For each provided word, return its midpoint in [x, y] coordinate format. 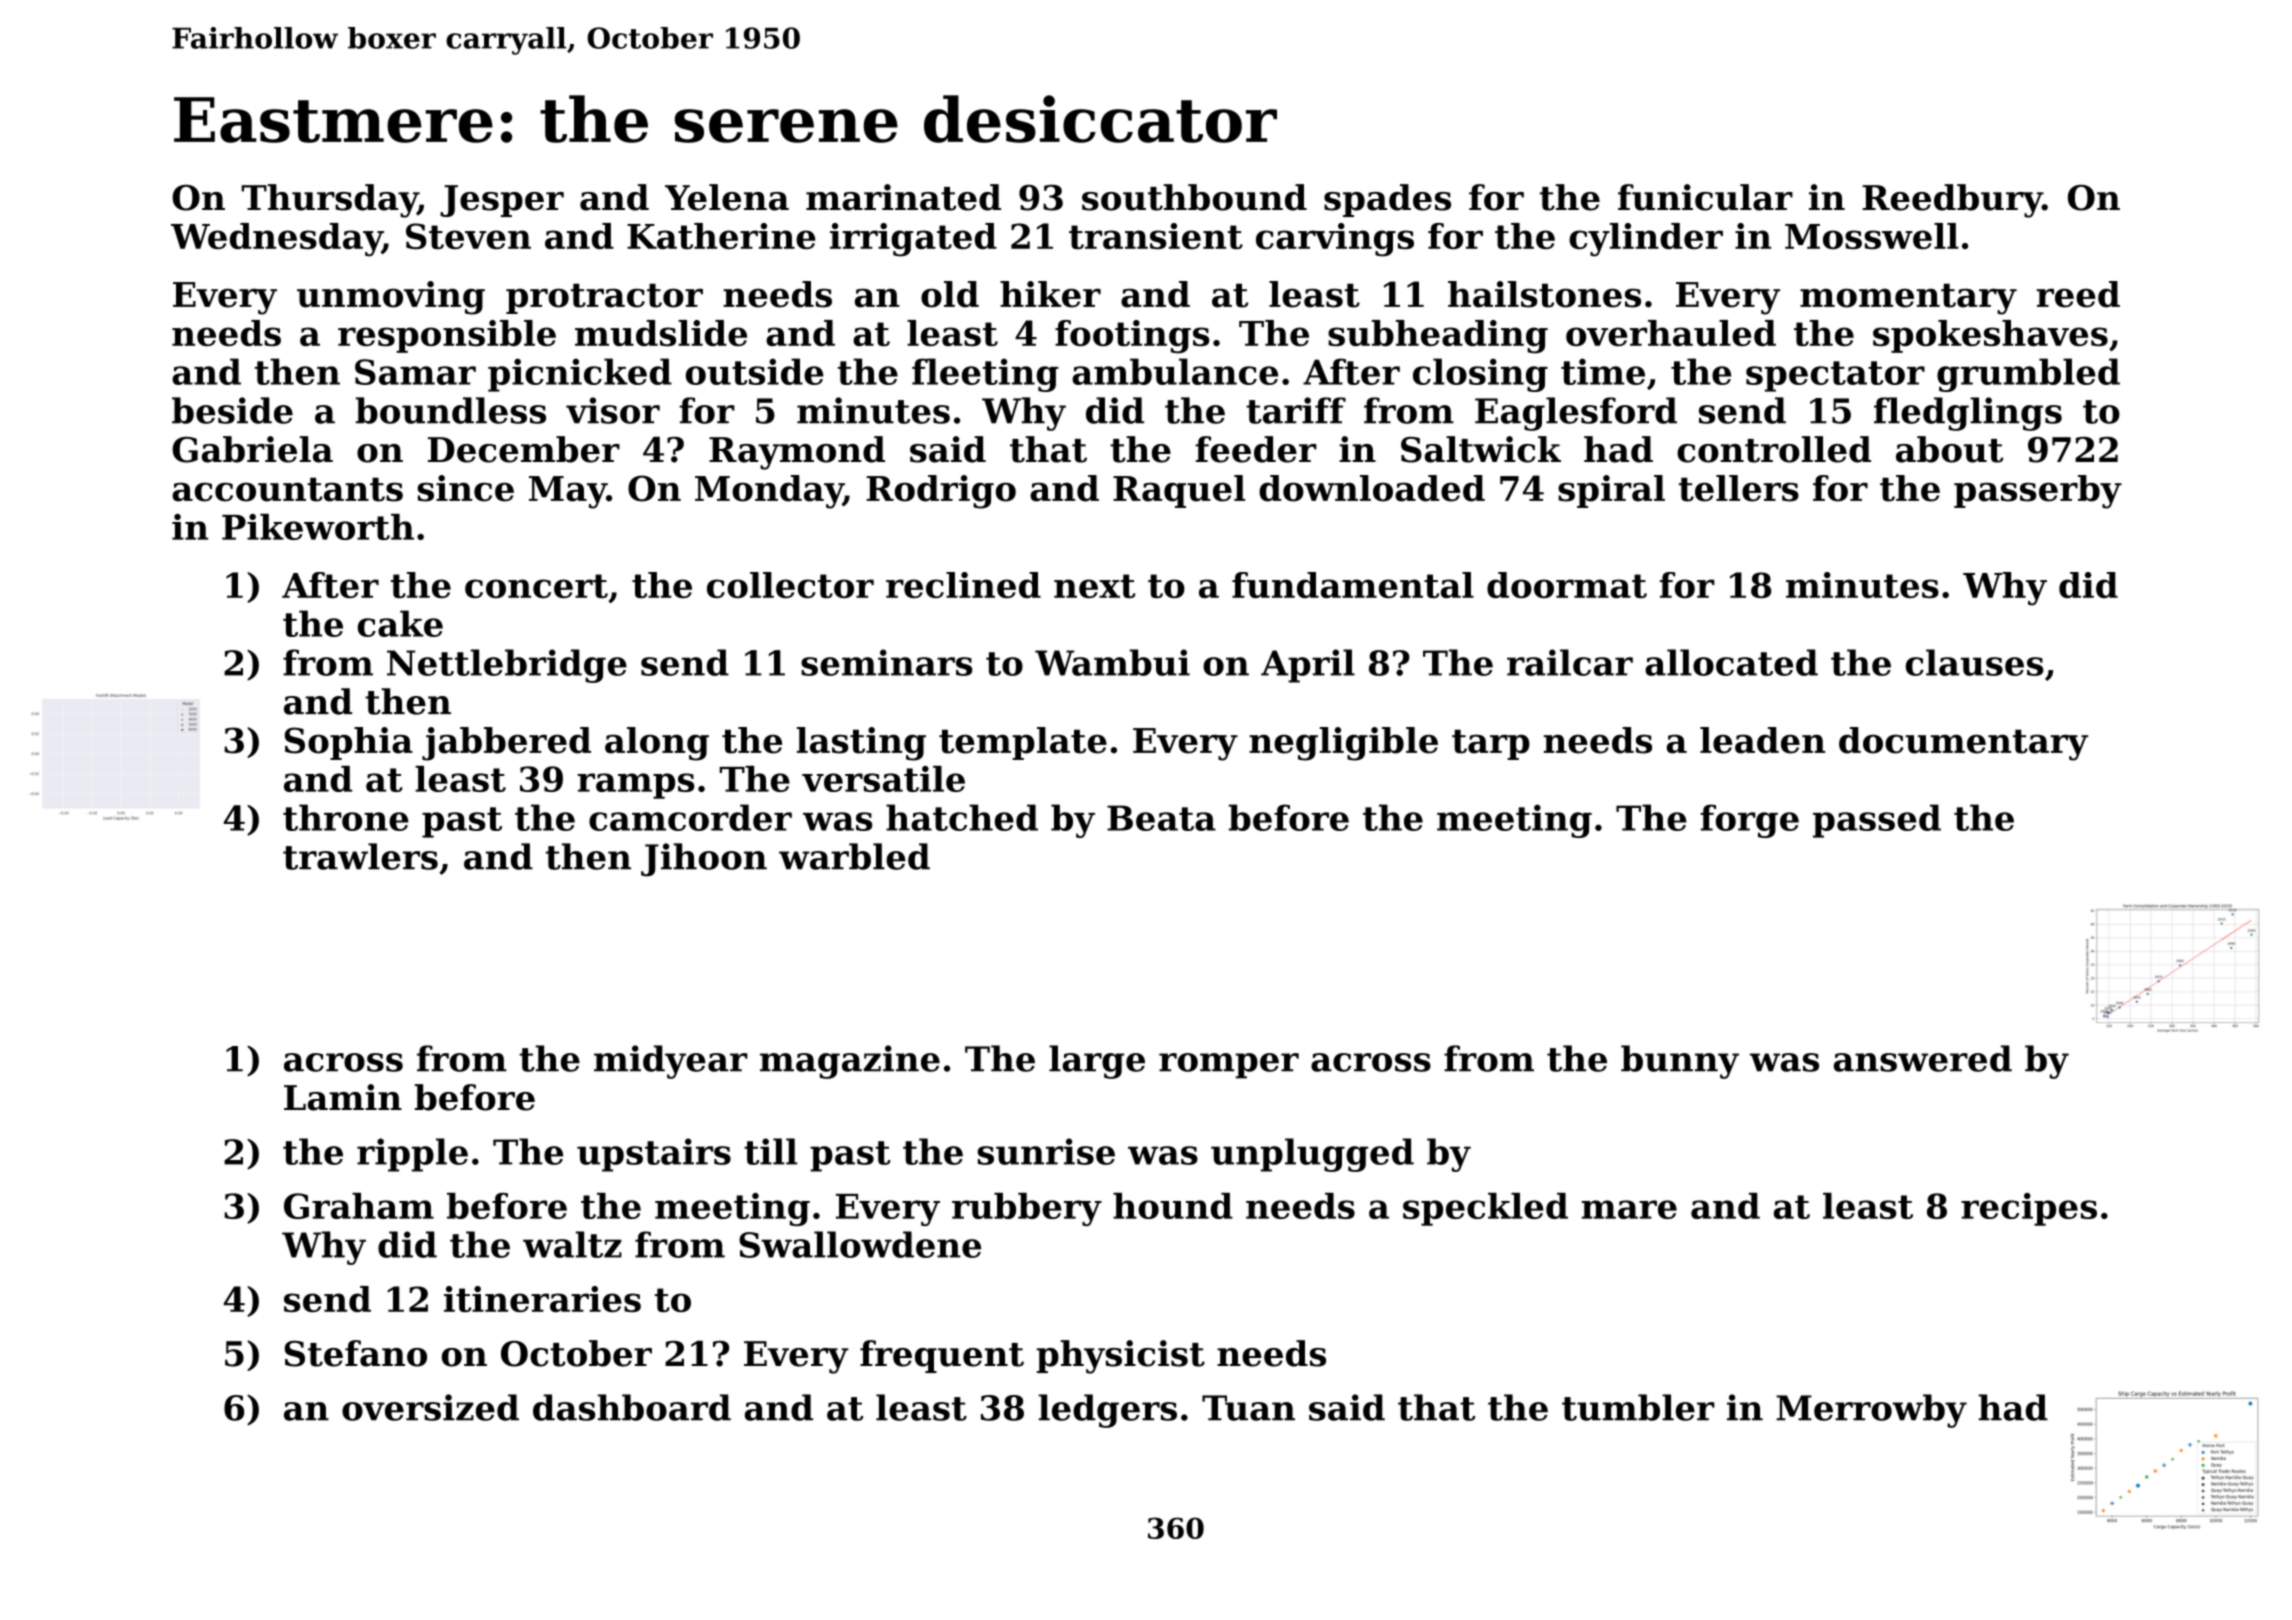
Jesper [502, 201]
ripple [412, 1155]
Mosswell [1872, 236]
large [1097, 1062]
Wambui [1112, 662]
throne [346, 817]
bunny [1680, 1062]
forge [1749, 821]
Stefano [356, 1353]
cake [400, 623]
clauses [1974, 662]
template [1023, 743]
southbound [1194, 197]
